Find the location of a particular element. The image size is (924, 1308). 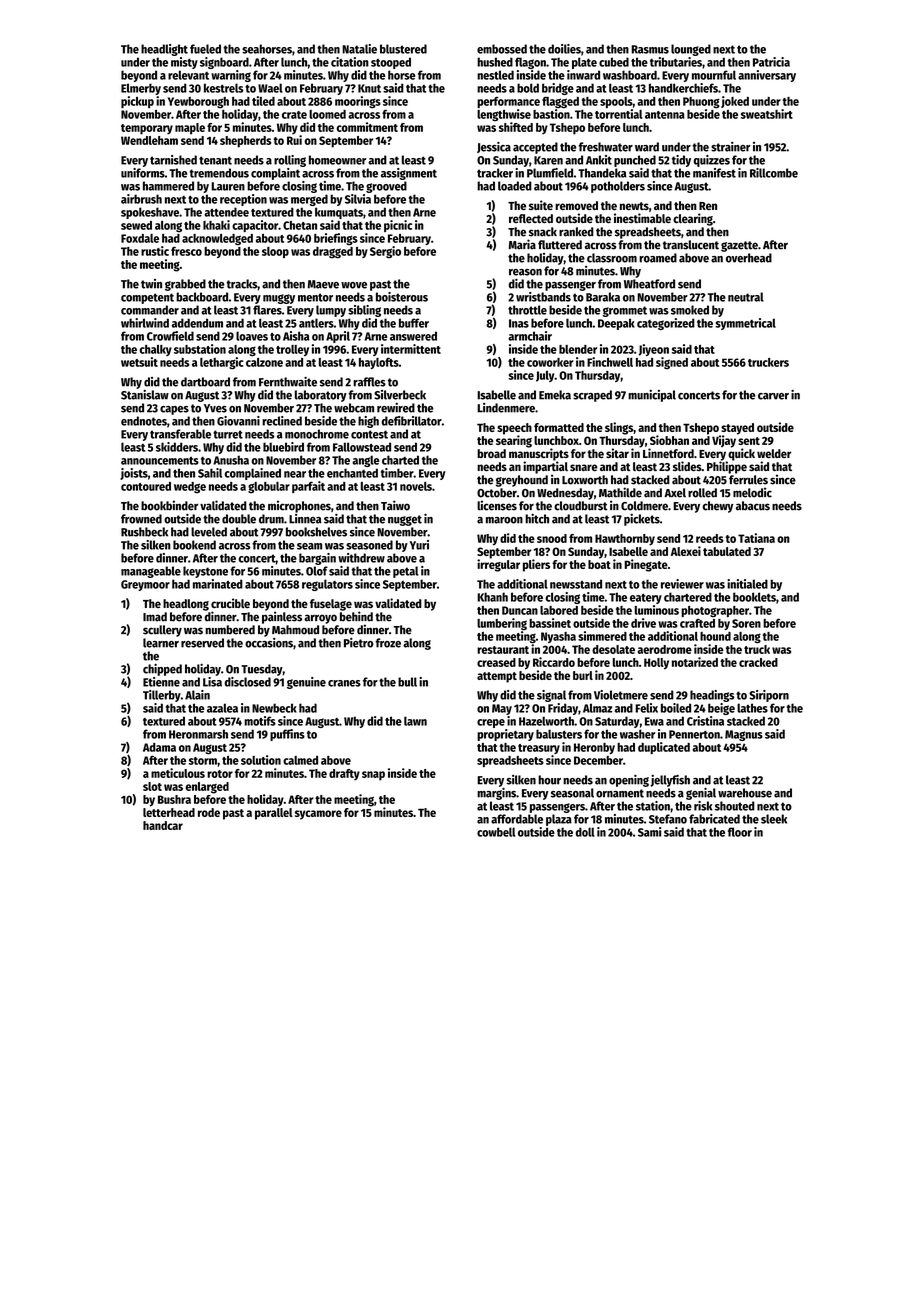

Natalie is located at coordinates (359, 49).
